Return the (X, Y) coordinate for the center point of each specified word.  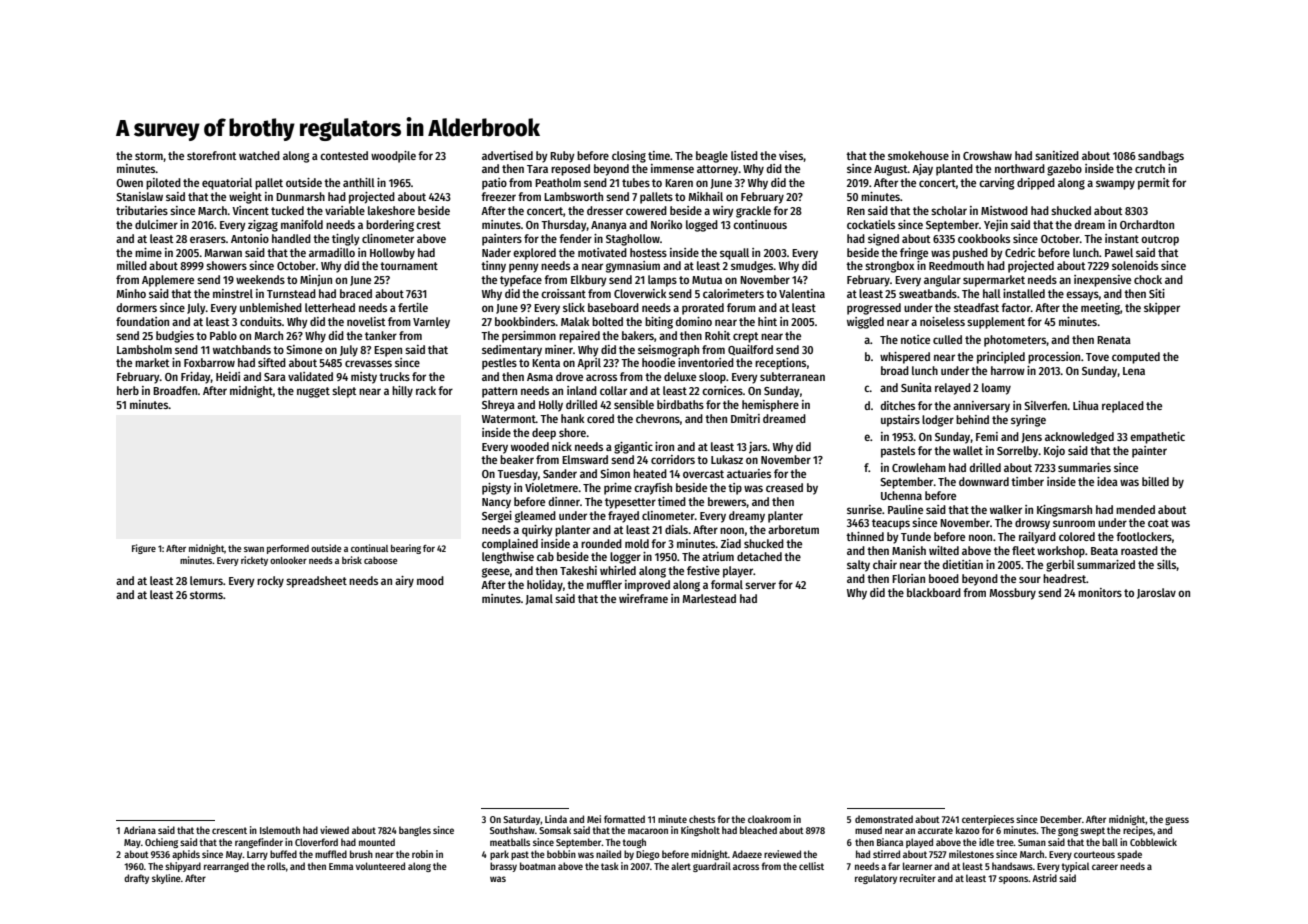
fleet (1023, 550)
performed (288, 549)
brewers (727, 502)
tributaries (142, 210)
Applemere (168, 281)
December (1061, 819)
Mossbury (1013, 594)
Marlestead (709, 598)
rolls (276, 866)
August (891, 170)
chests (702, 819)
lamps (662, 281)
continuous (760, 224)
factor (1016, 307)
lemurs (206, 580)
